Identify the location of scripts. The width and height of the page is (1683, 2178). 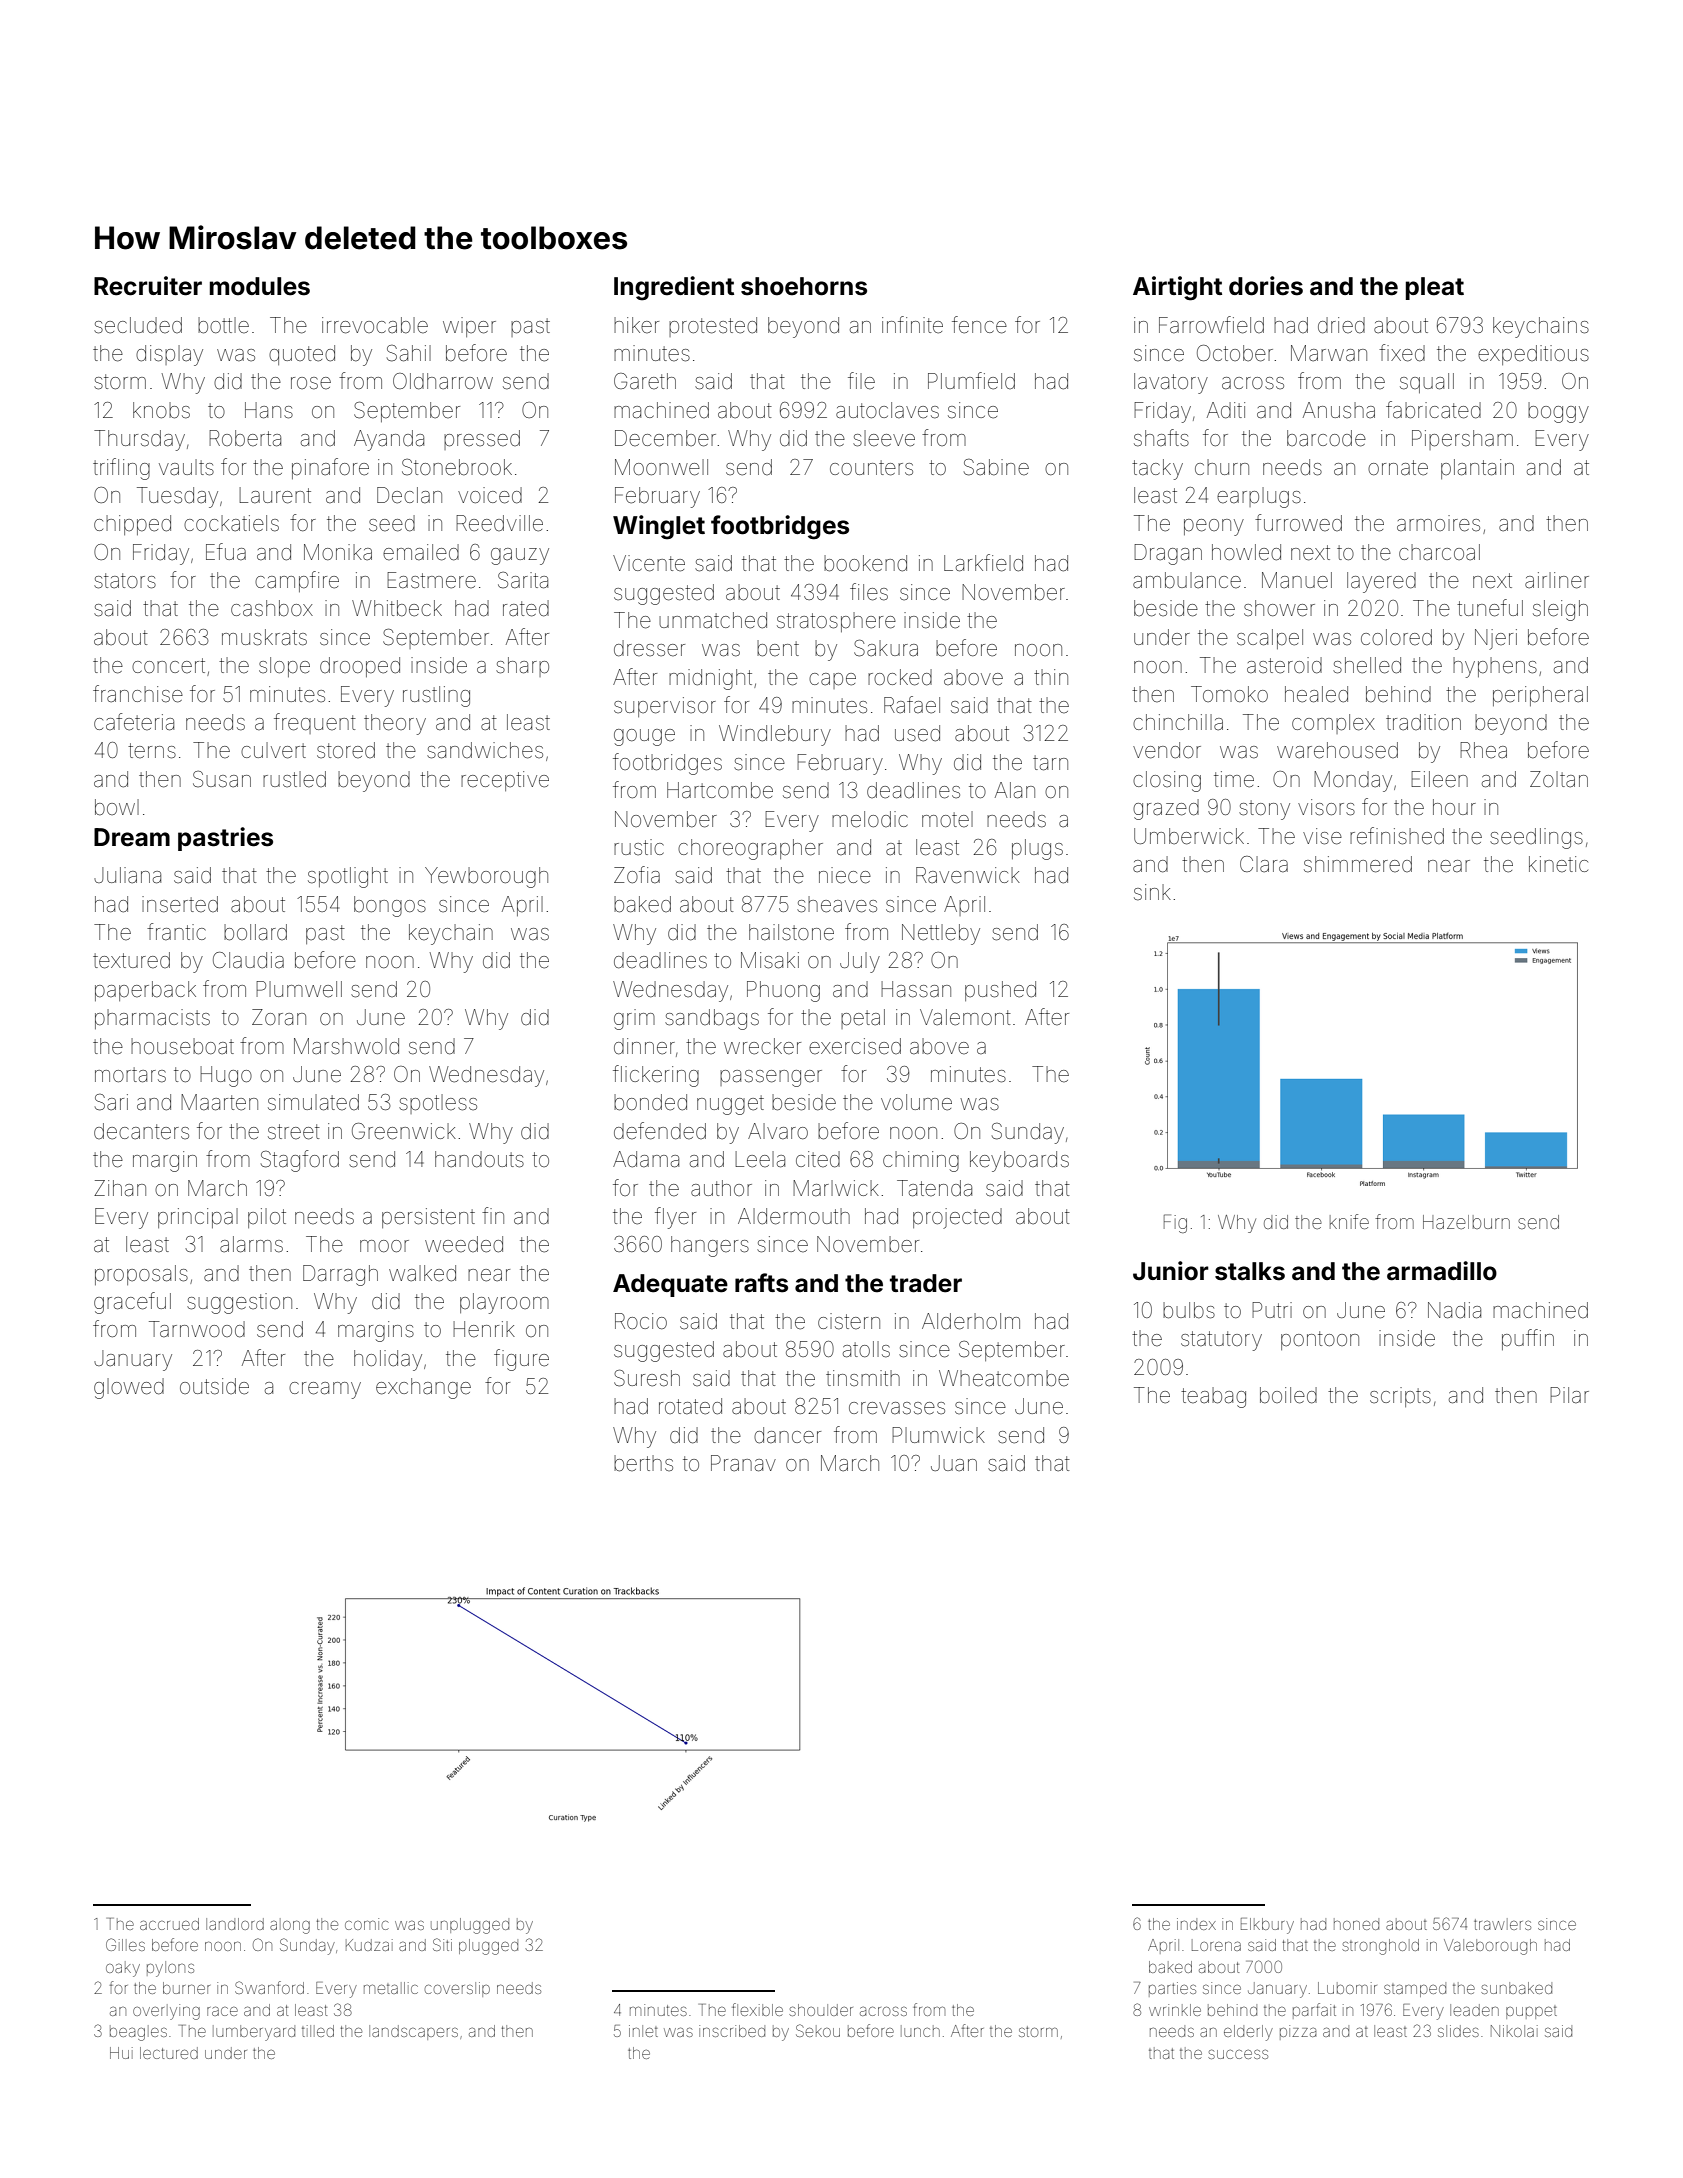
(1400, 1397).
